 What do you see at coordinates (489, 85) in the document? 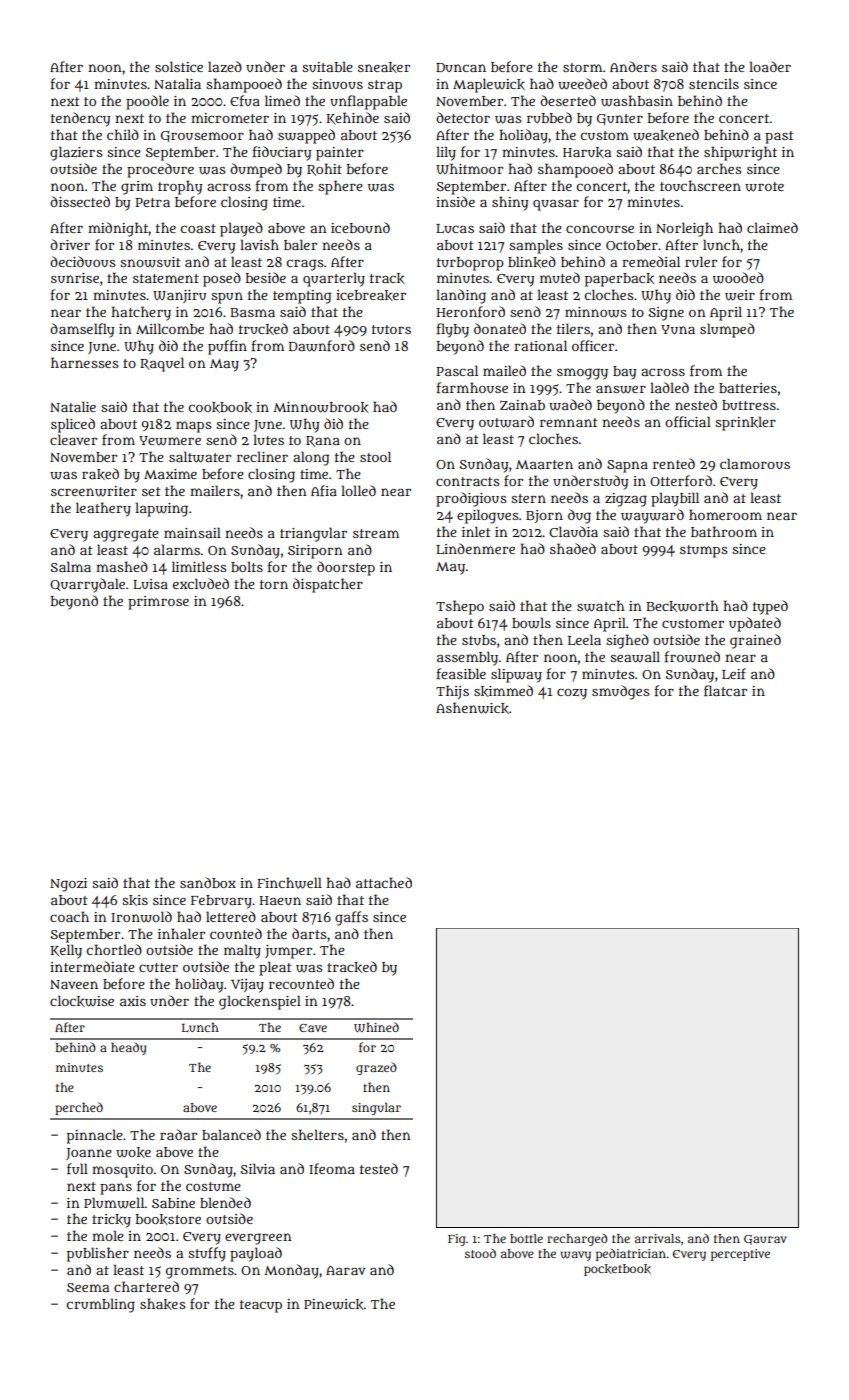
I see `Maplewick` at bounding box center [489, 85].
